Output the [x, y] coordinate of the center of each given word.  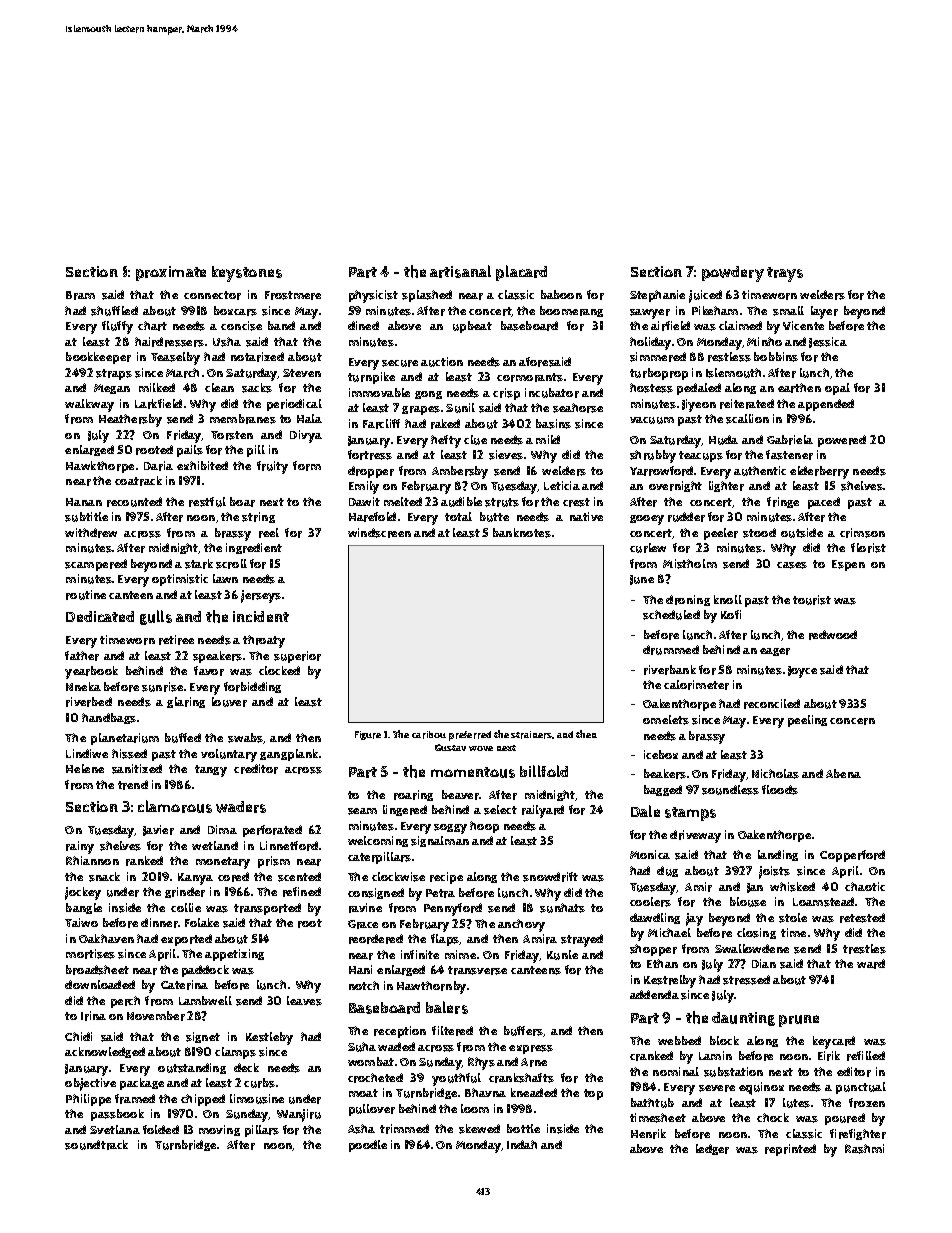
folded [161, 1129]
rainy [80, 847]
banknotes [522, 533]
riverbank [670, 670]
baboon [561, 294]
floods [780, 790]
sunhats [562, 908]
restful [207, 502]
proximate [171, 273]
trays [785, 274]
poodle [368, 1146]
